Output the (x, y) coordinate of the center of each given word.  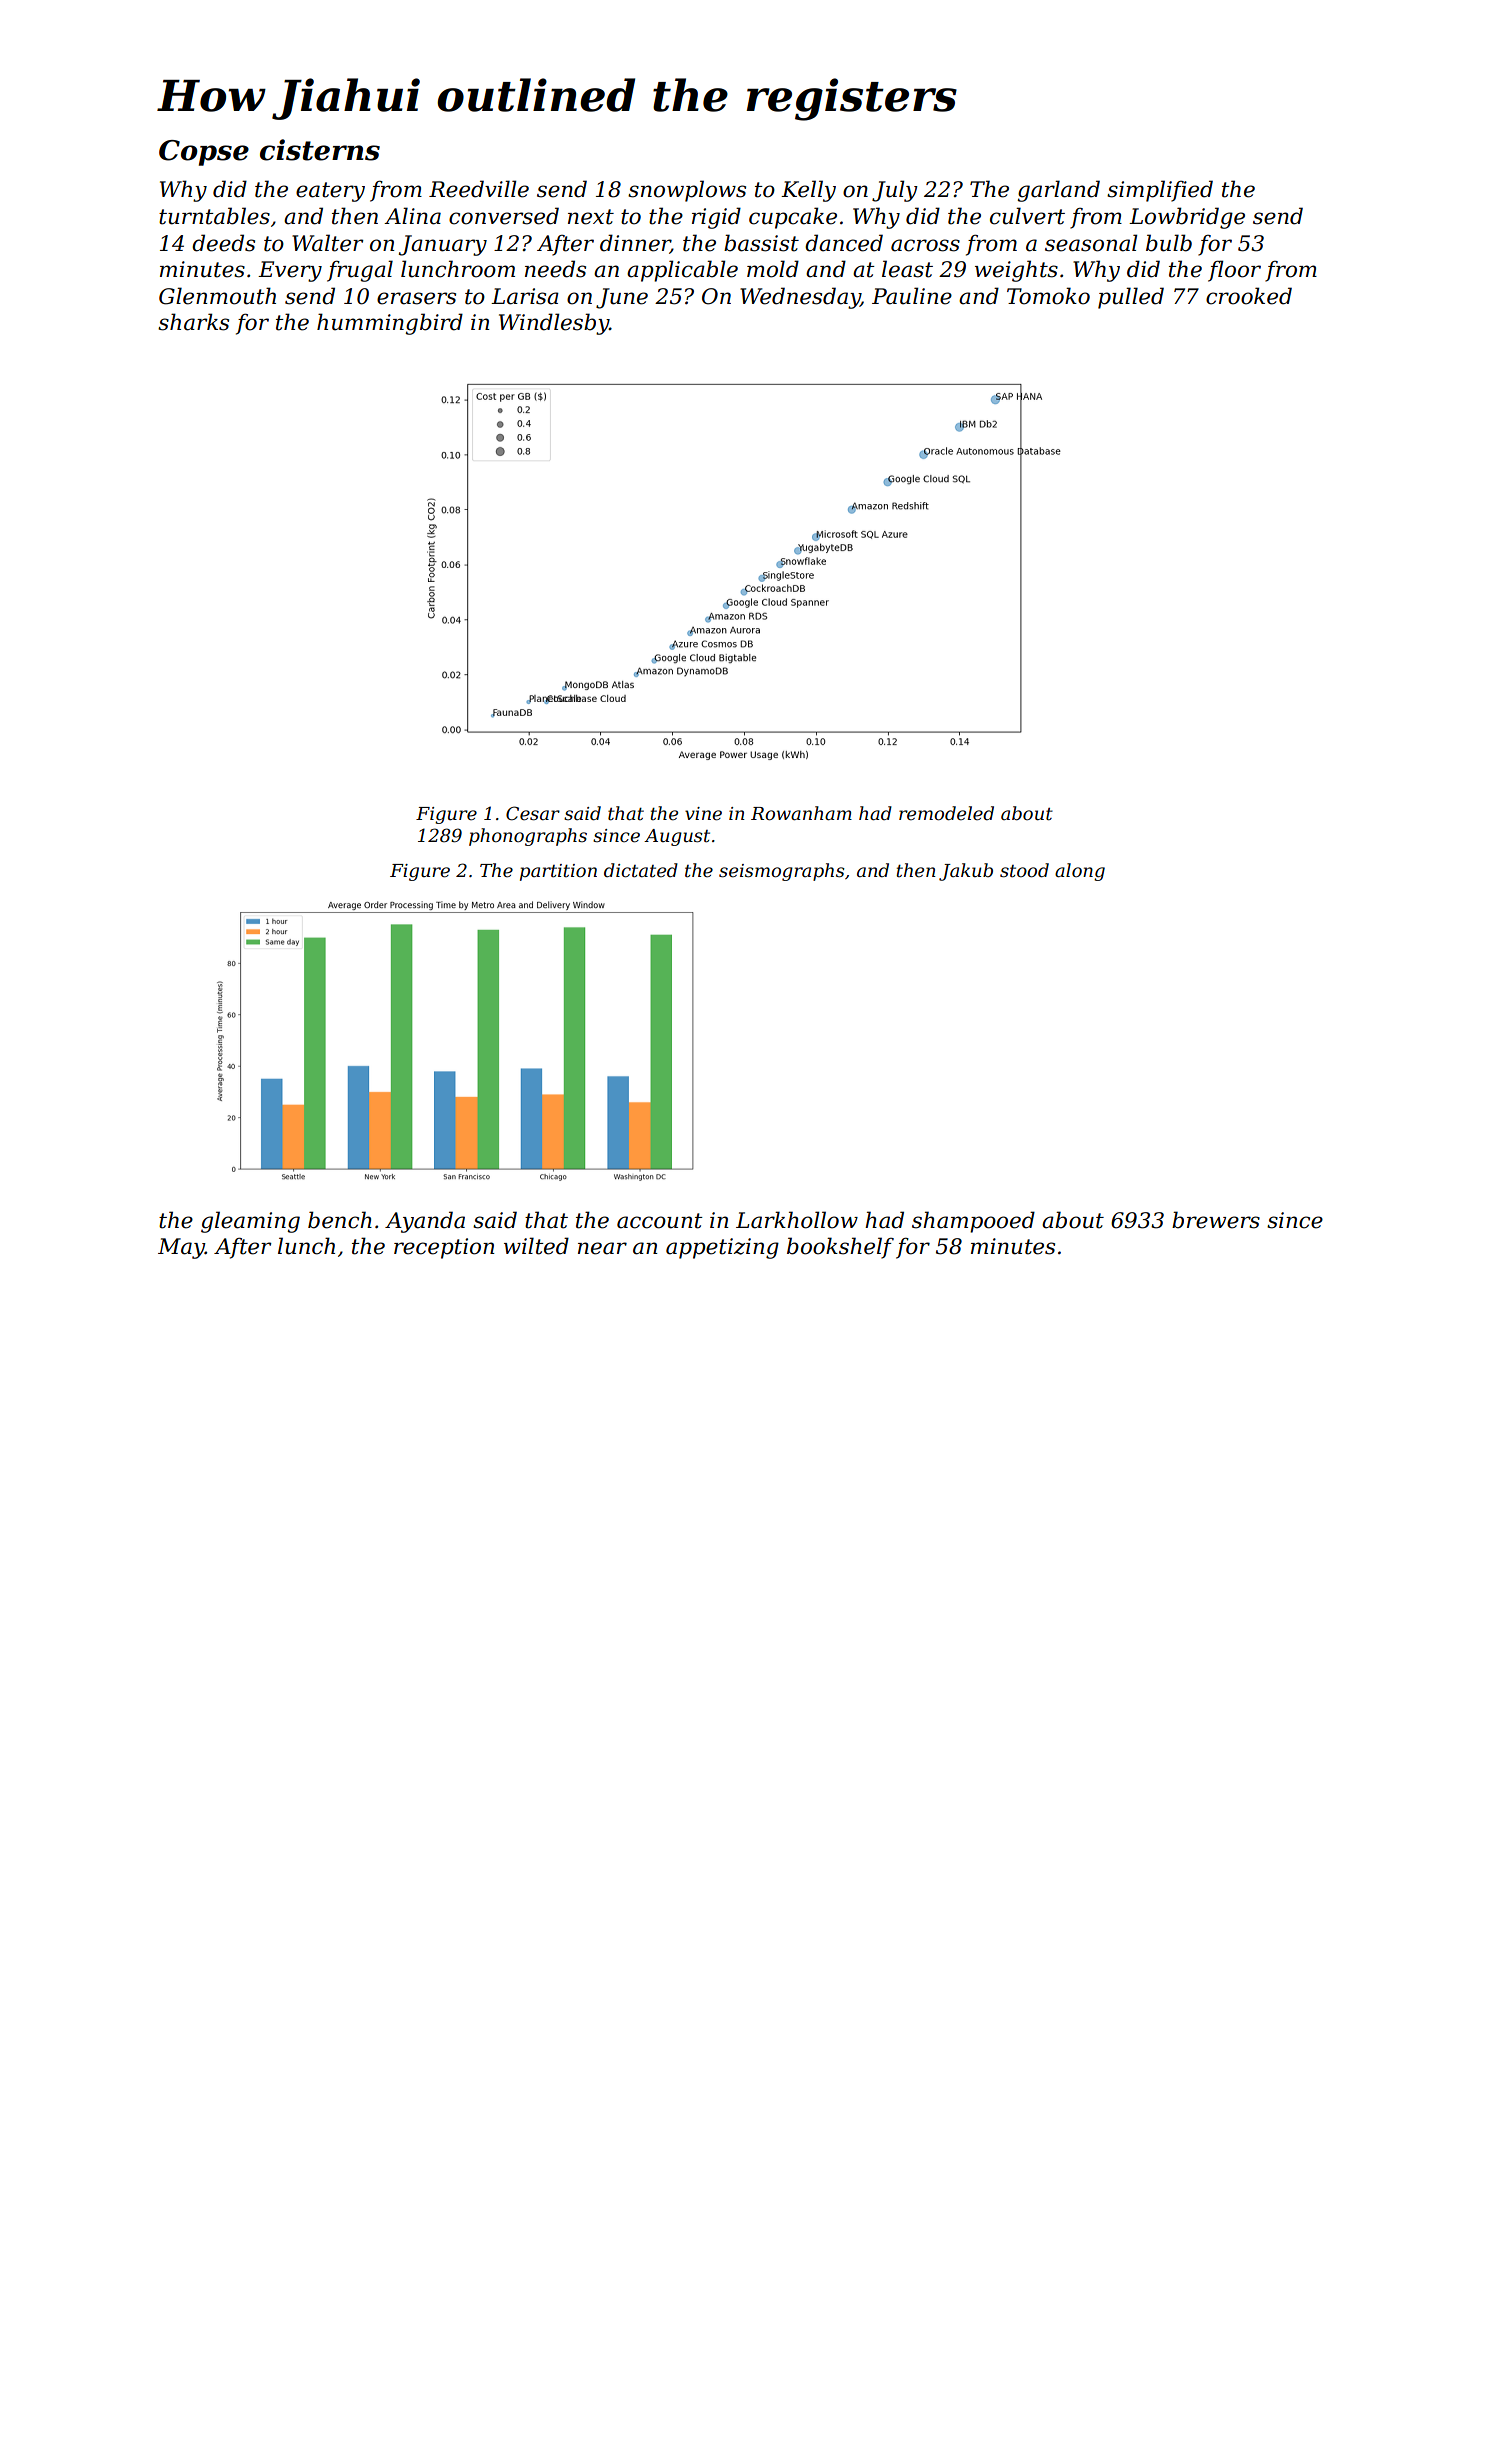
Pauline (912, 296)
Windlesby (554, 324)
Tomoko (1048, 296)
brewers (1216, 1220)
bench (340, 1220)
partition (558, 872)
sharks (193, 322)
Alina (412, 216)
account (660, 1221)
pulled (1131, 298)
